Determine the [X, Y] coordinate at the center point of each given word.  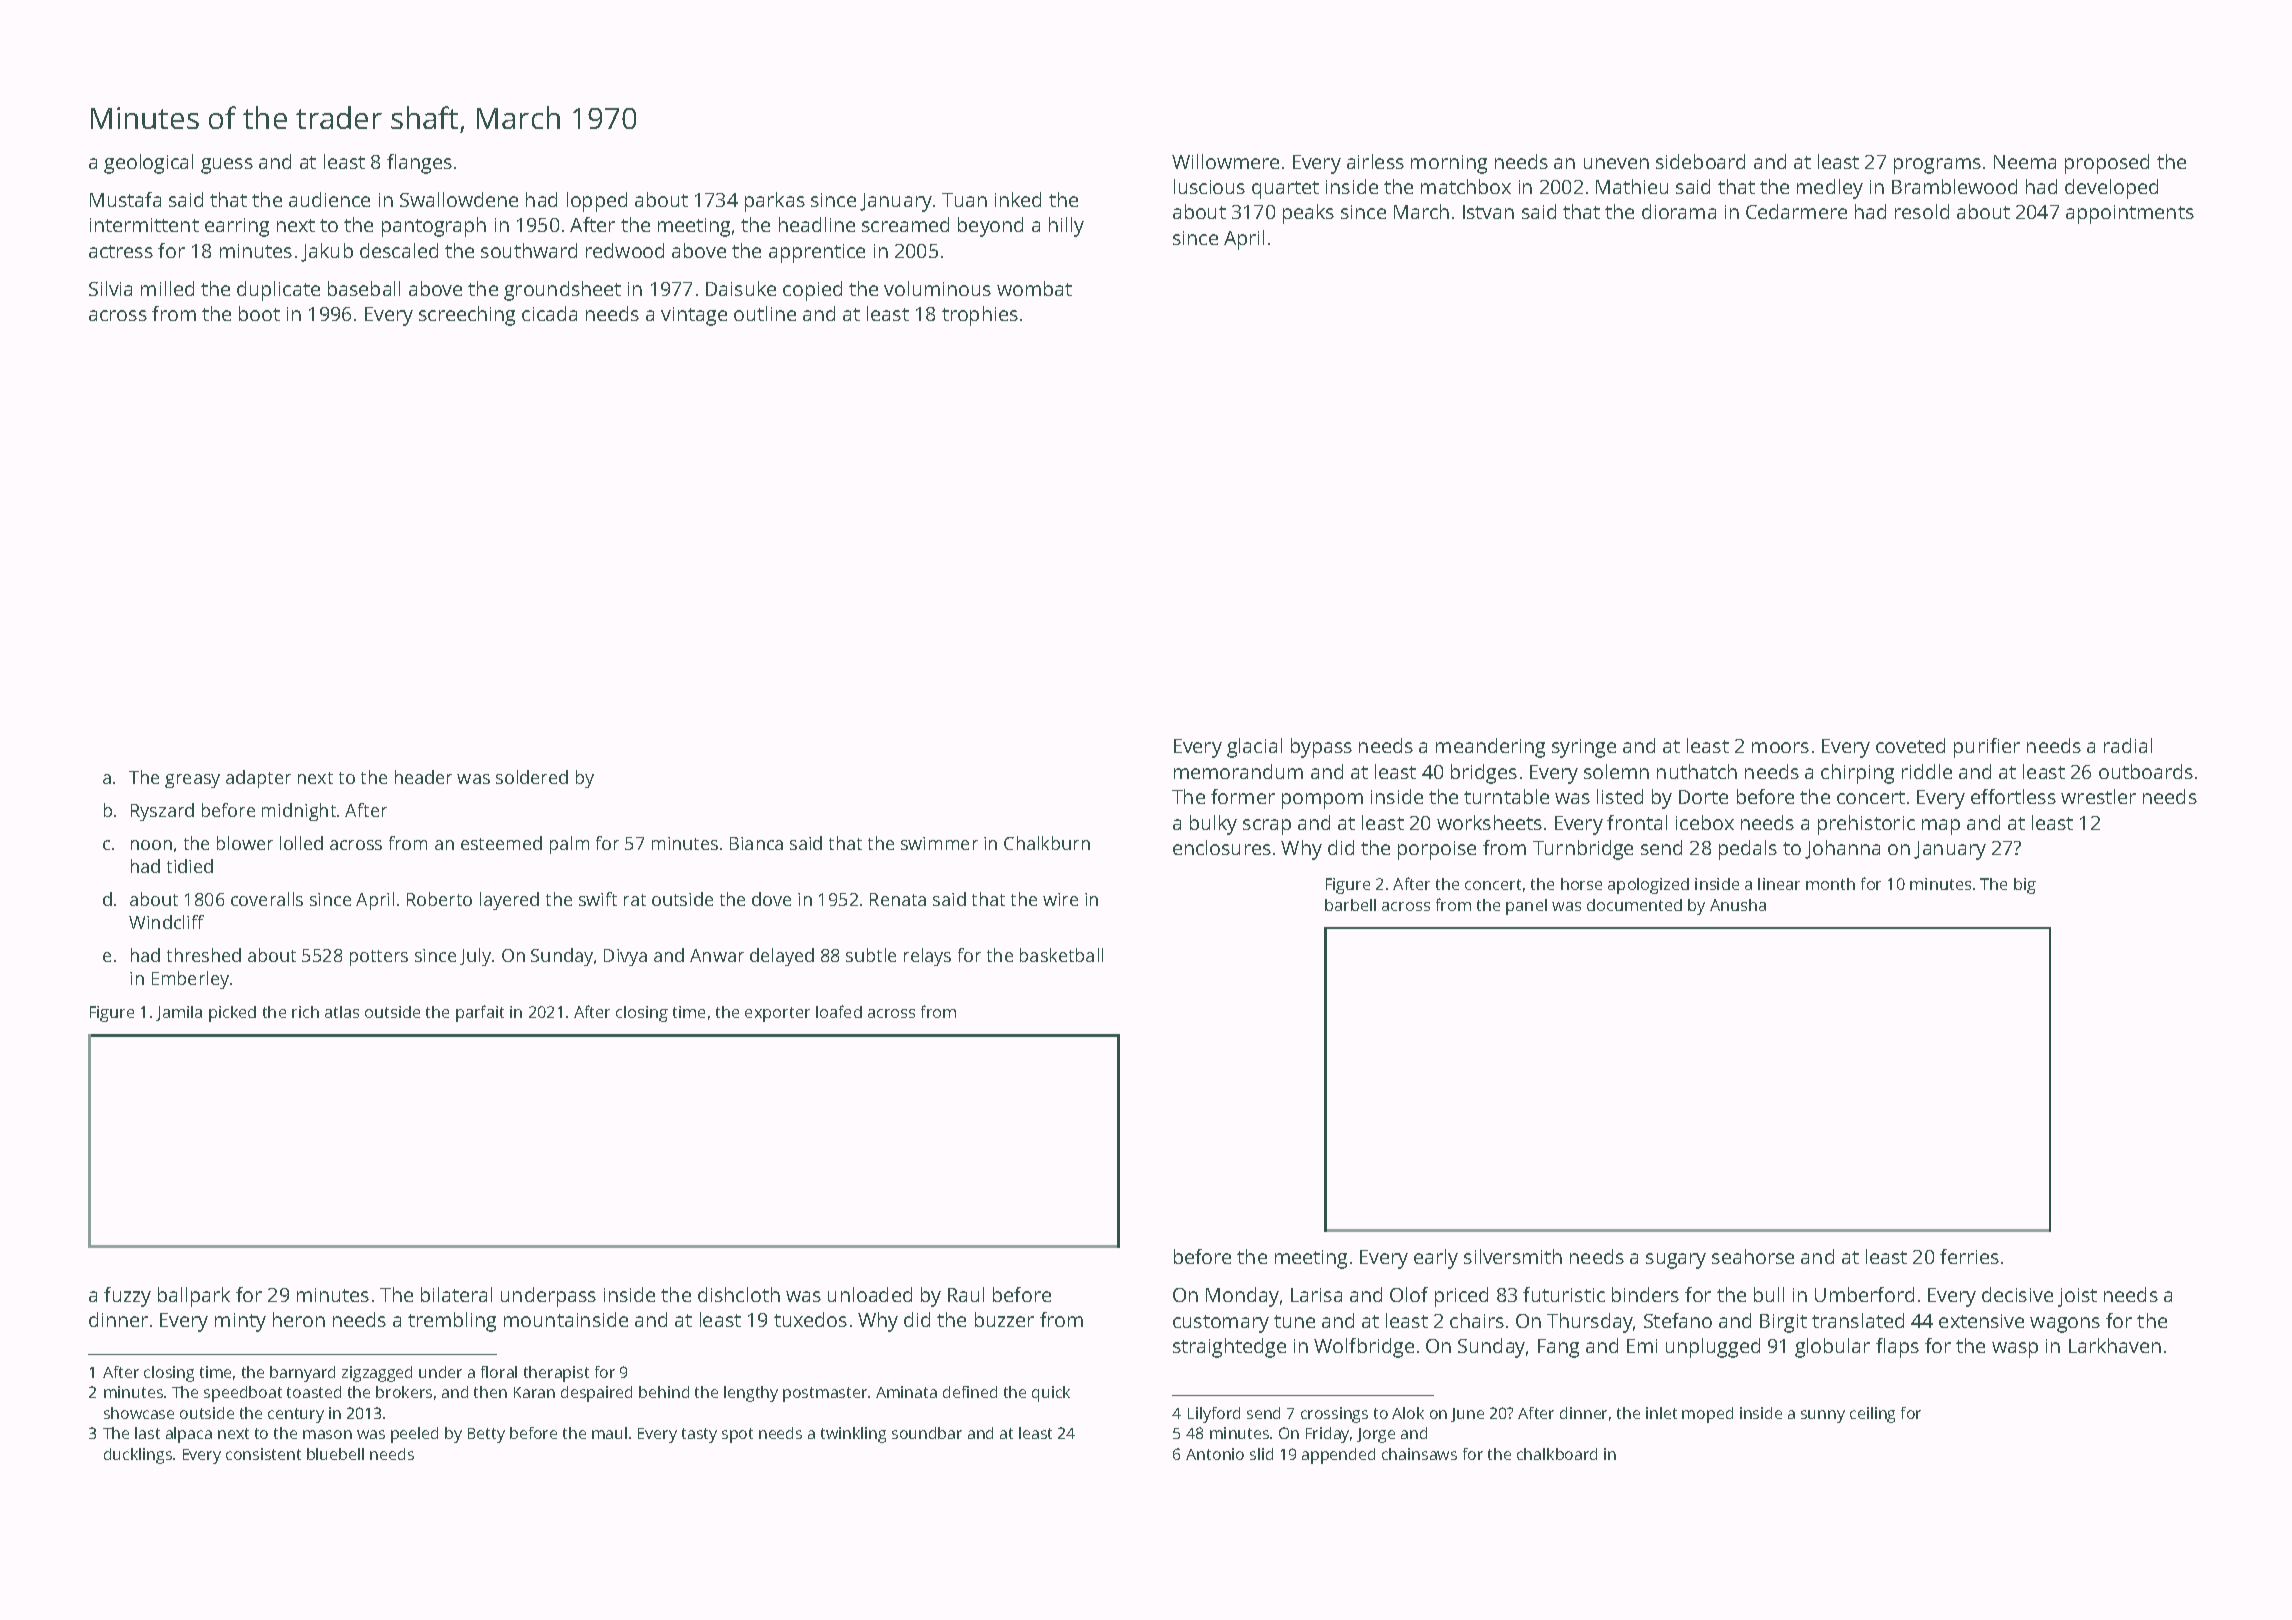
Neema [2025, 162]
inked [1018, 199]
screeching [467, 316]
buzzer [1004, 1319]
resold [1922, 211]
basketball [1061, 955]
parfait [480, 1013]
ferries [1969, 1256]
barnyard [302, 1374]
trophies [980, 316]
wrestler [2098, 796]
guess [227, 166]
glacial [1254, 748]
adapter [258, 779]
